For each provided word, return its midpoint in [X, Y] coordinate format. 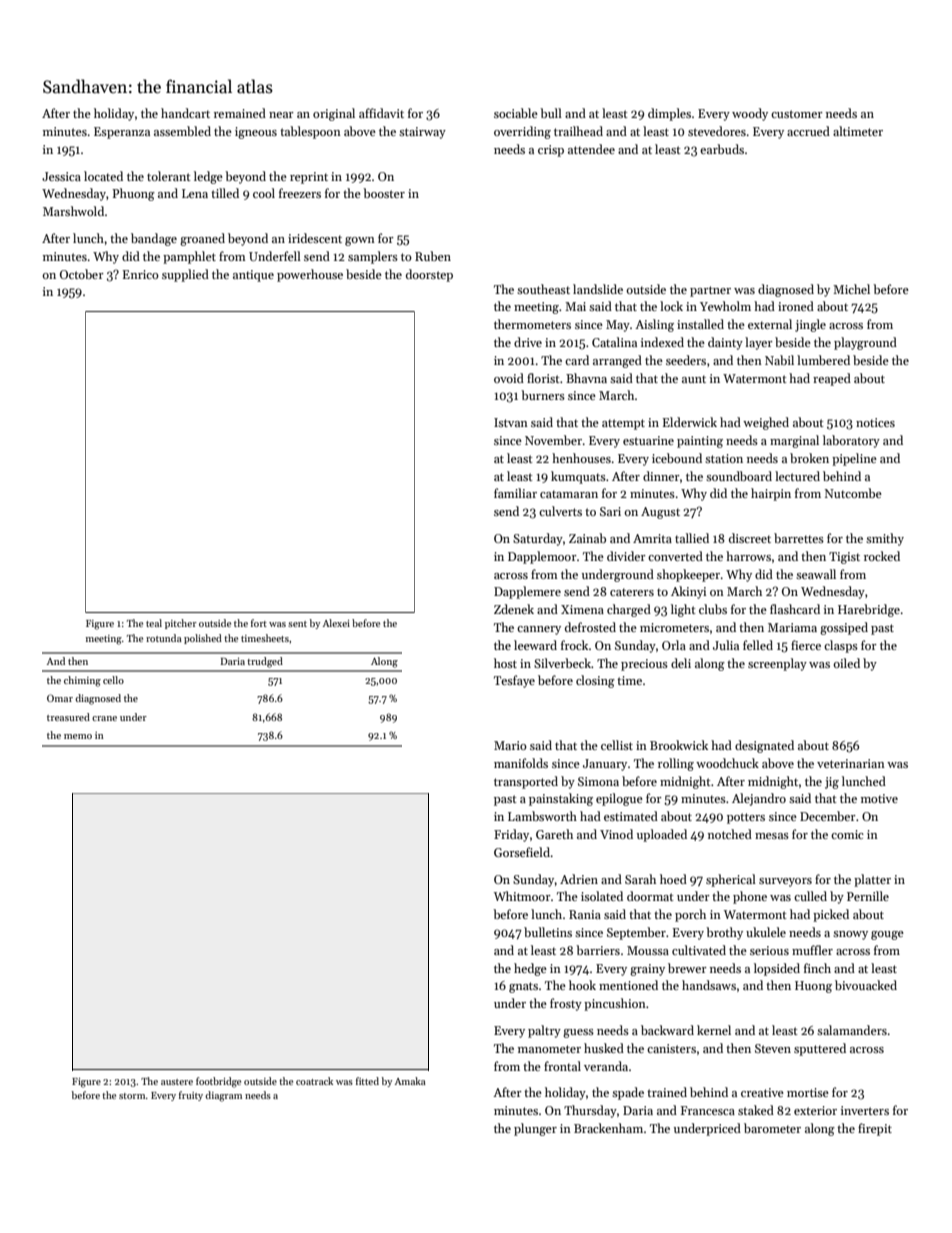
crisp [551, 151]
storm [132, 1096]
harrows [748, 556]
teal [154, 623]
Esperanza [122, 133]
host [505, 663]
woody [750, 114]
